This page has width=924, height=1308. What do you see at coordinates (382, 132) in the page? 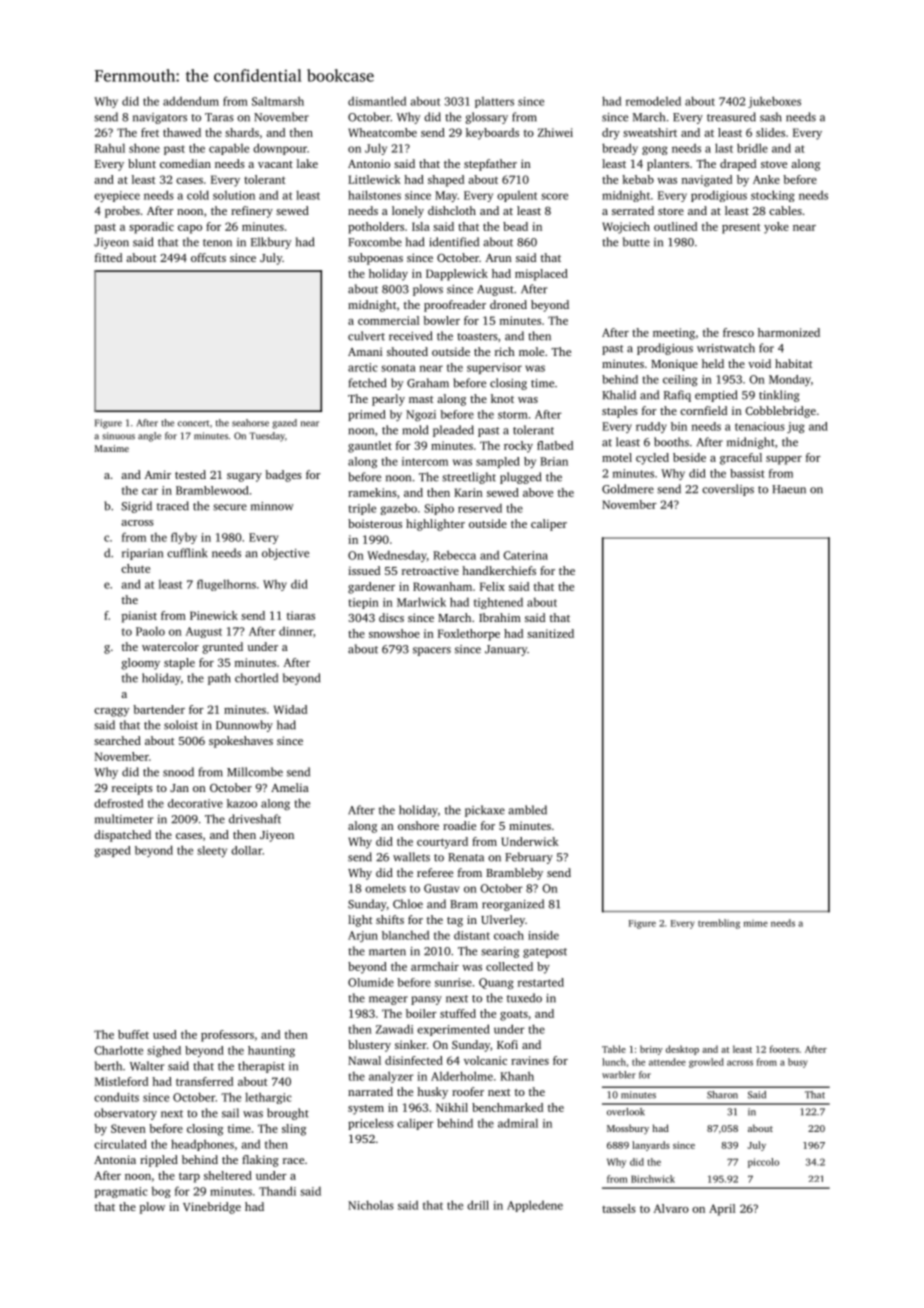
I see `Wheatcombe` at bounding box center [382, 132].
